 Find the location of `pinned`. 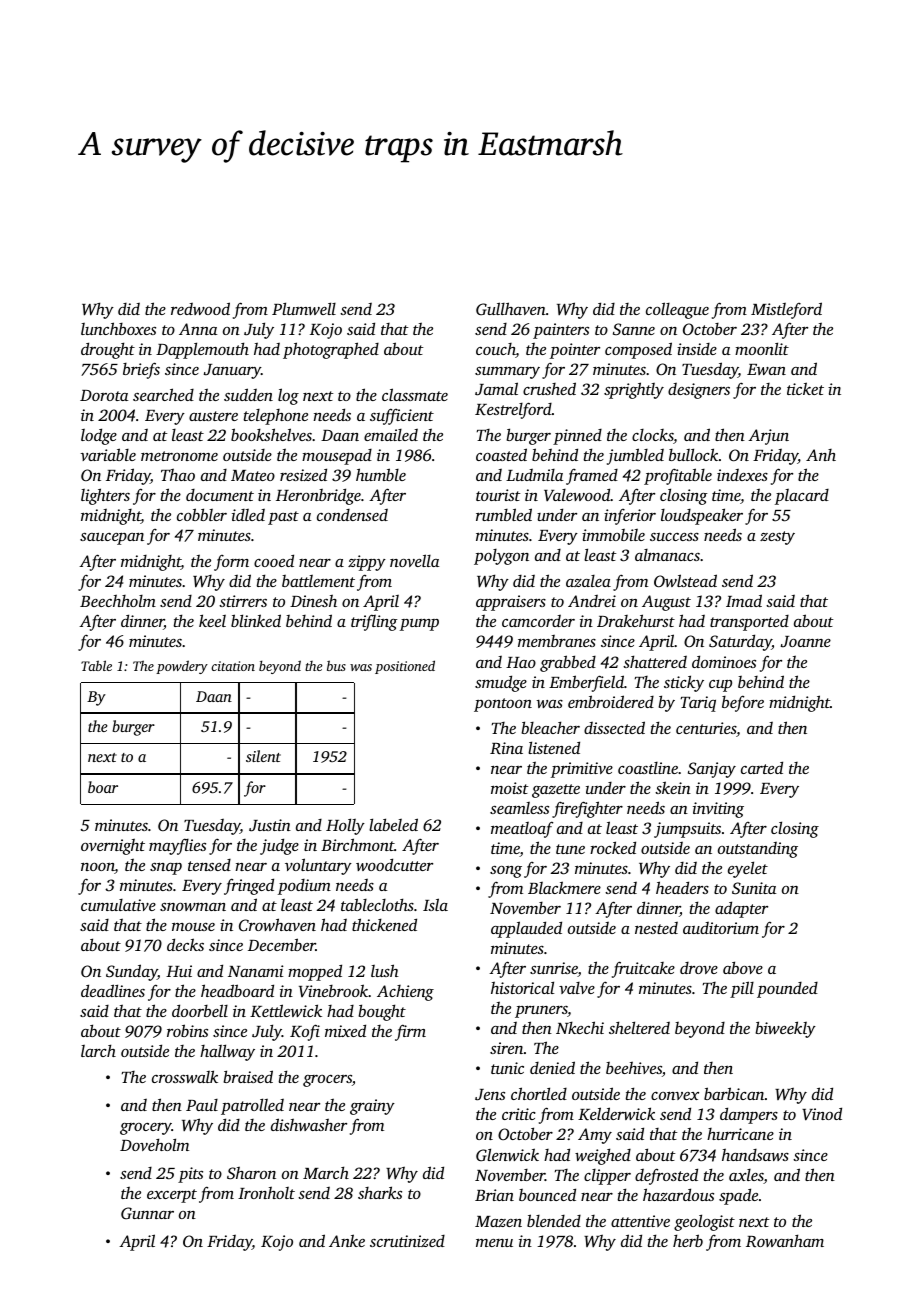

pinned is located at coordinates (577, 437).
